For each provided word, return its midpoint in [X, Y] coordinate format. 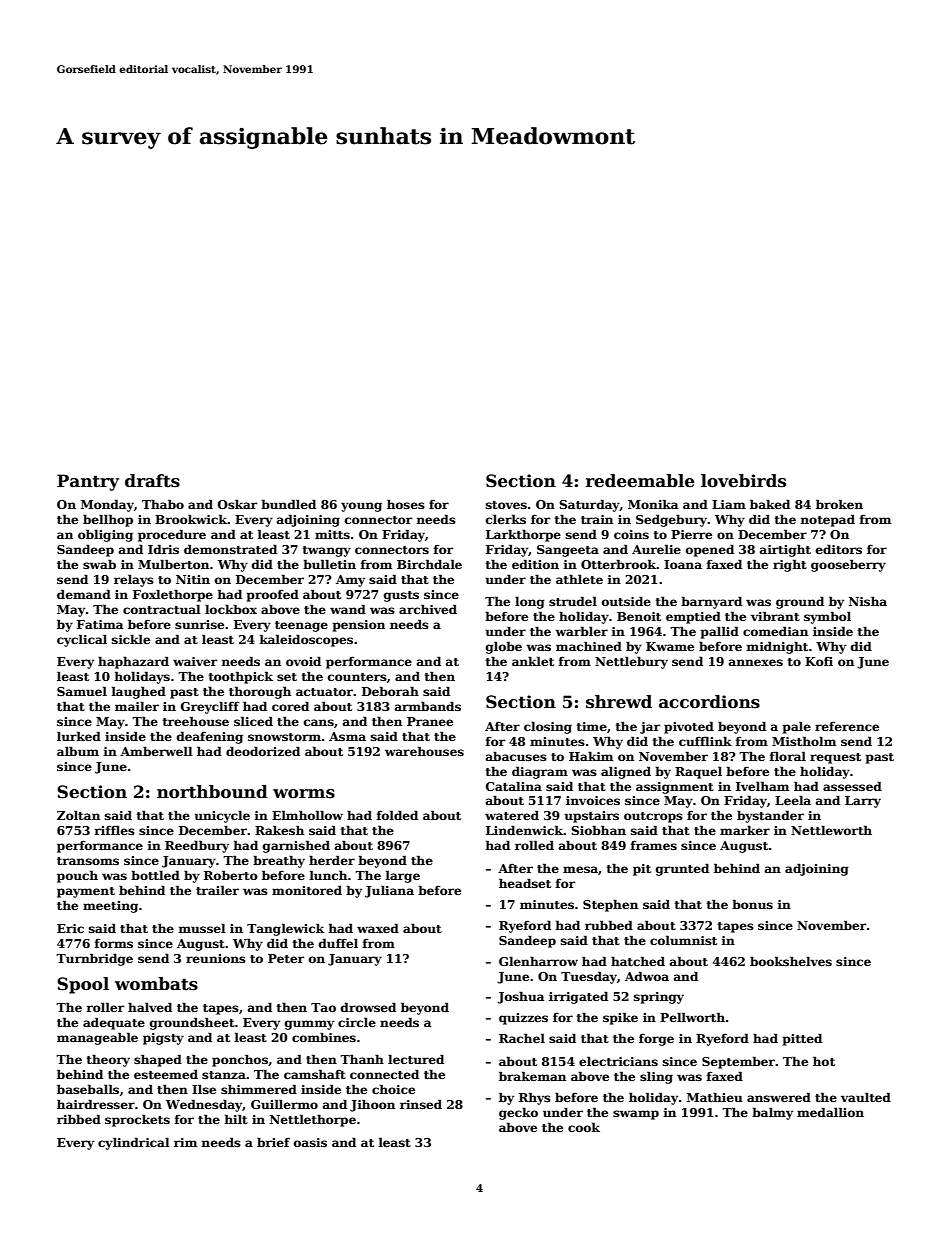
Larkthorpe [523, 535]
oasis [310, 1142]
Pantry [88, 482]
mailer [137, 706]
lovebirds [743, 481]
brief [273, 1142]
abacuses [516, 756]
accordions [709, 702]
